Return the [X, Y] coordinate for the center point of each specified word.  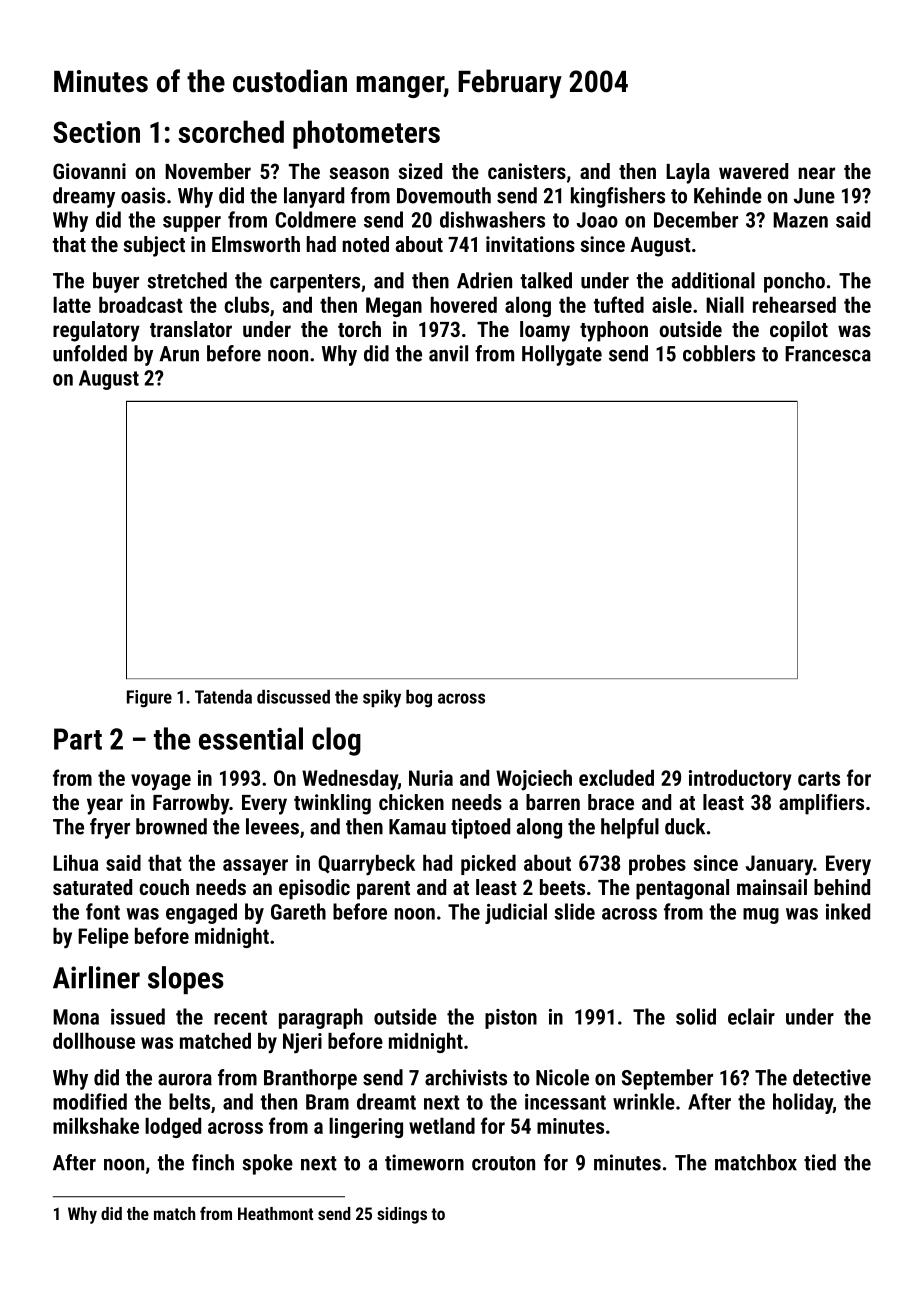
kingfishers [618, 197]
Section [96, 132]
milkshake [96, 1125]
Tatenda [223, 696]
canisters [527, 171]
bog [419, 698]
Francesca [828, 354]
